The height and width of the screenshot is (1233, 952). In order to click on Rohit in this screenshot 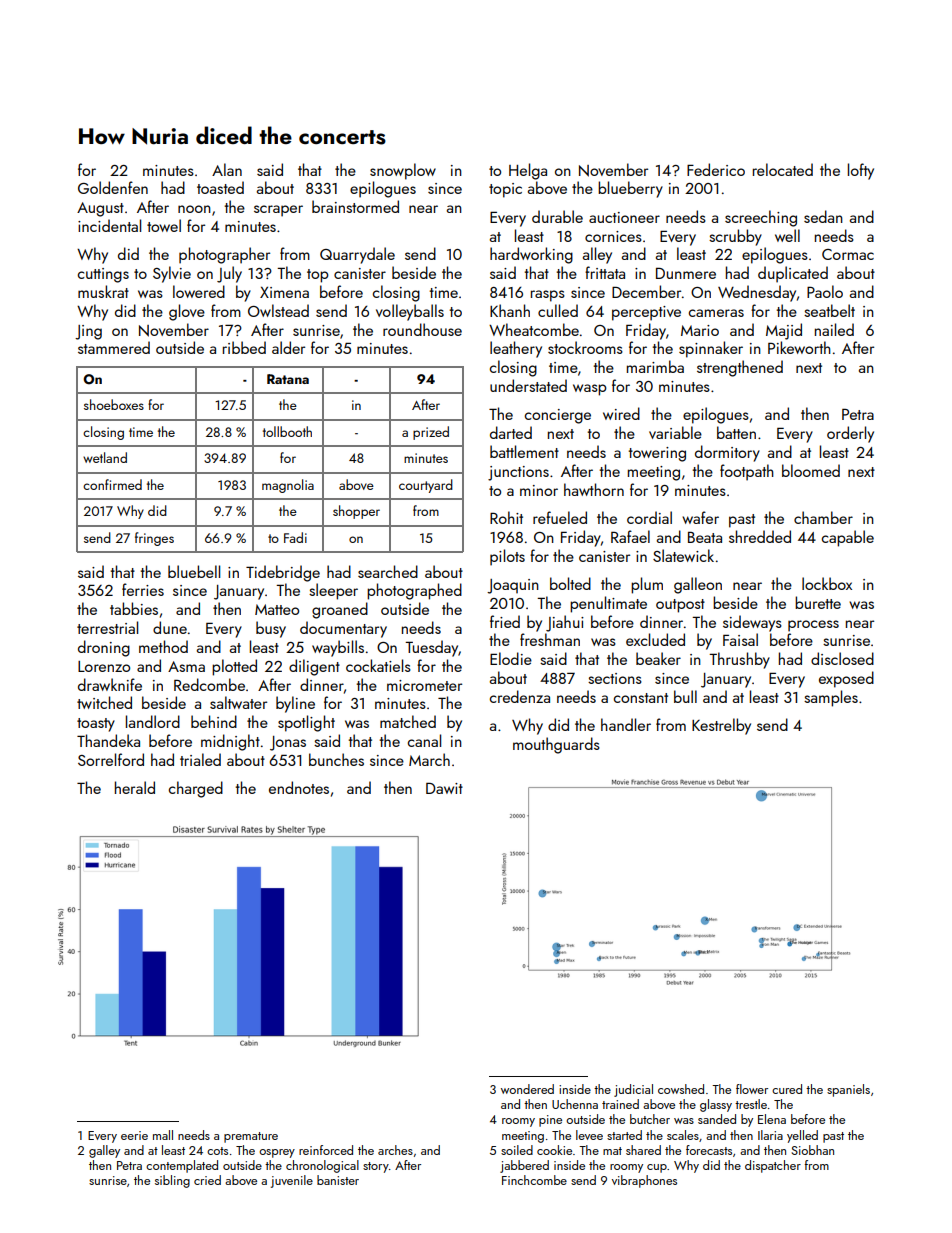, I will do `click(506, 517)`.
